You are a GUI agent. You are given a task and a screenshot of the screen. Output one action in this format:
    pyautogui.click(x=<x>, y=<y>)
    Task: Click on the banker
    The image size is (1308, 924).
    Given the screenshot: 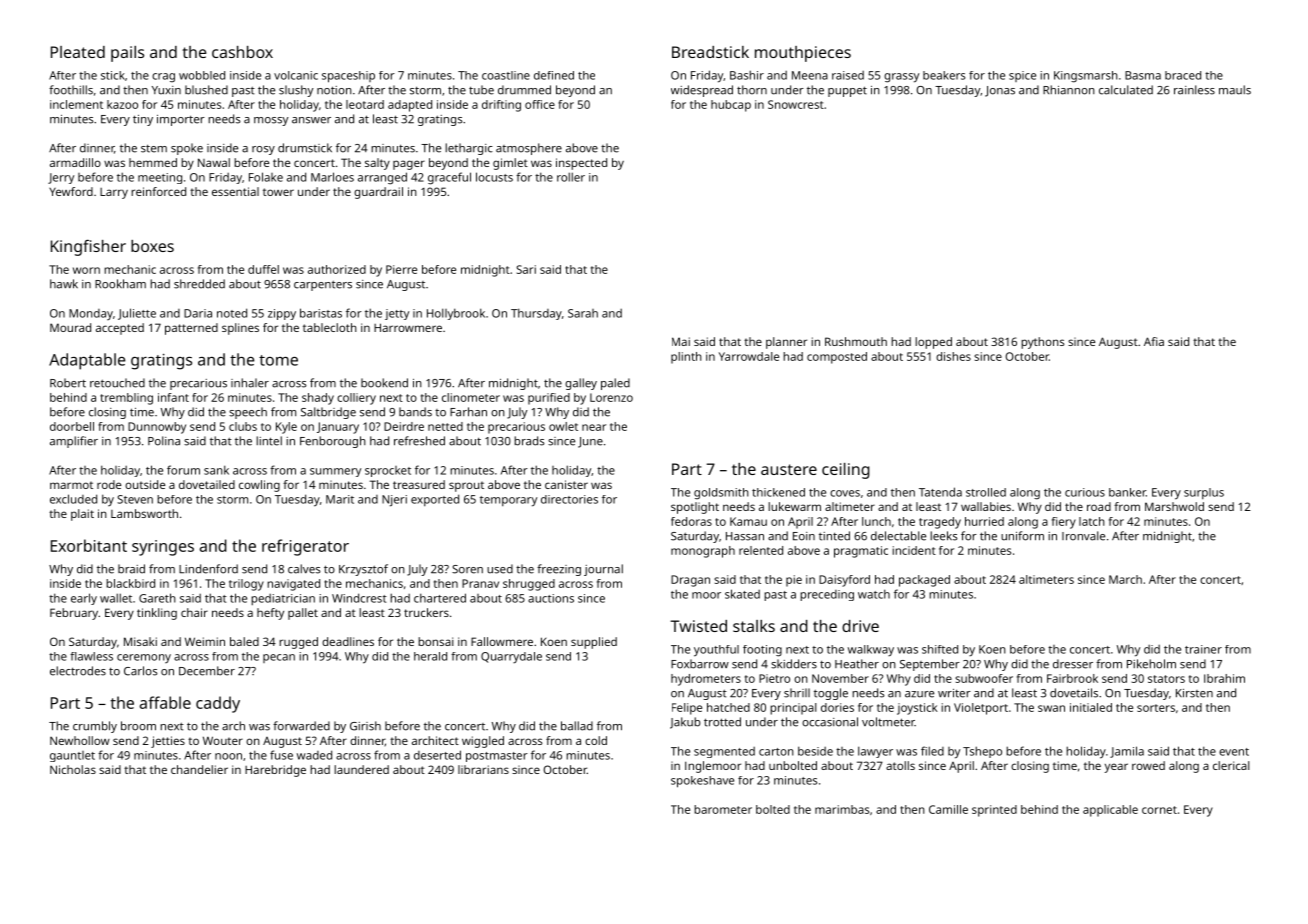 What is the action you would take?
    pyautogui.click(x=1127, y=492)
